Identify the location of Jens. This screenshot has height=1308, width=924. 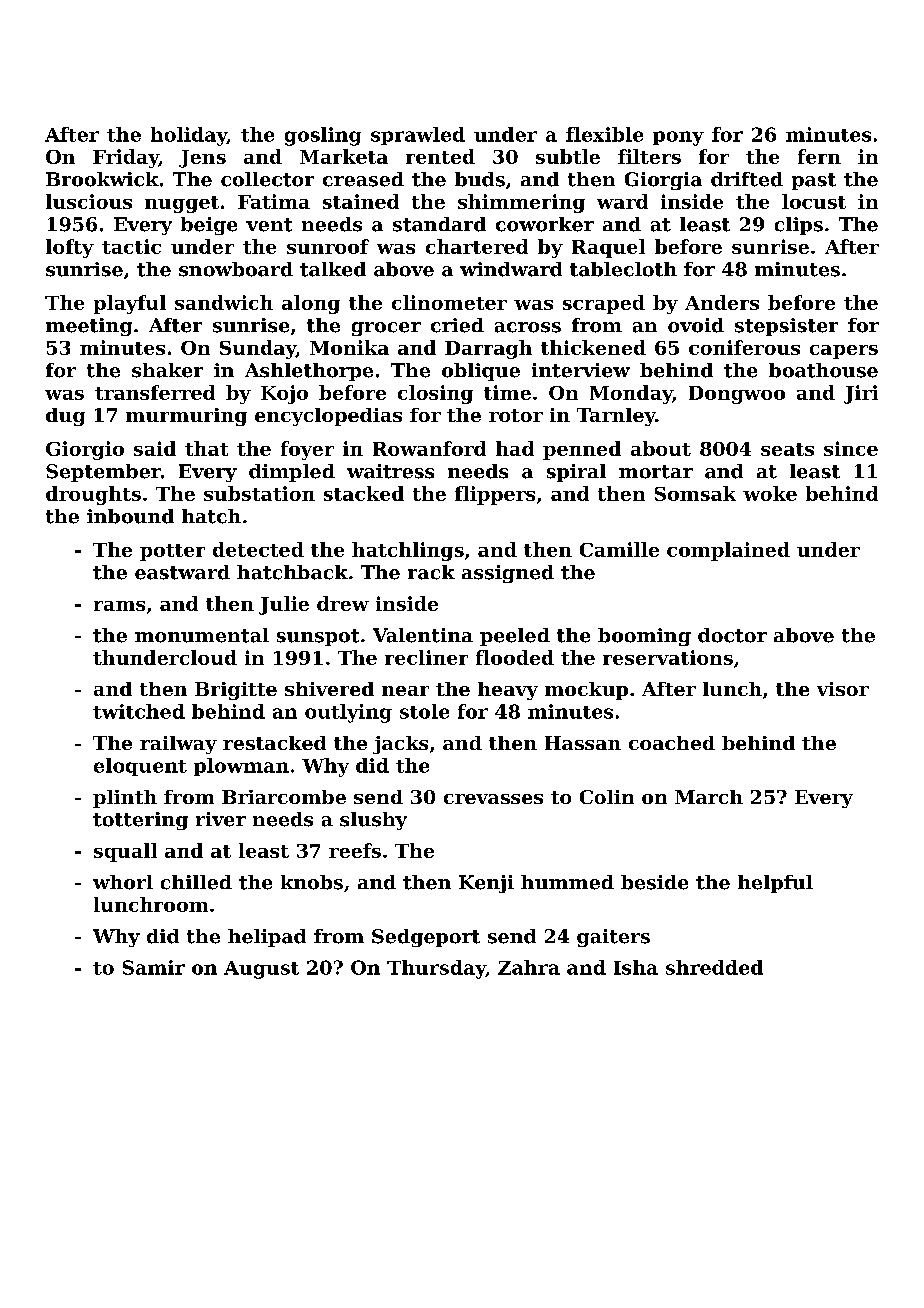
(202, 159).
